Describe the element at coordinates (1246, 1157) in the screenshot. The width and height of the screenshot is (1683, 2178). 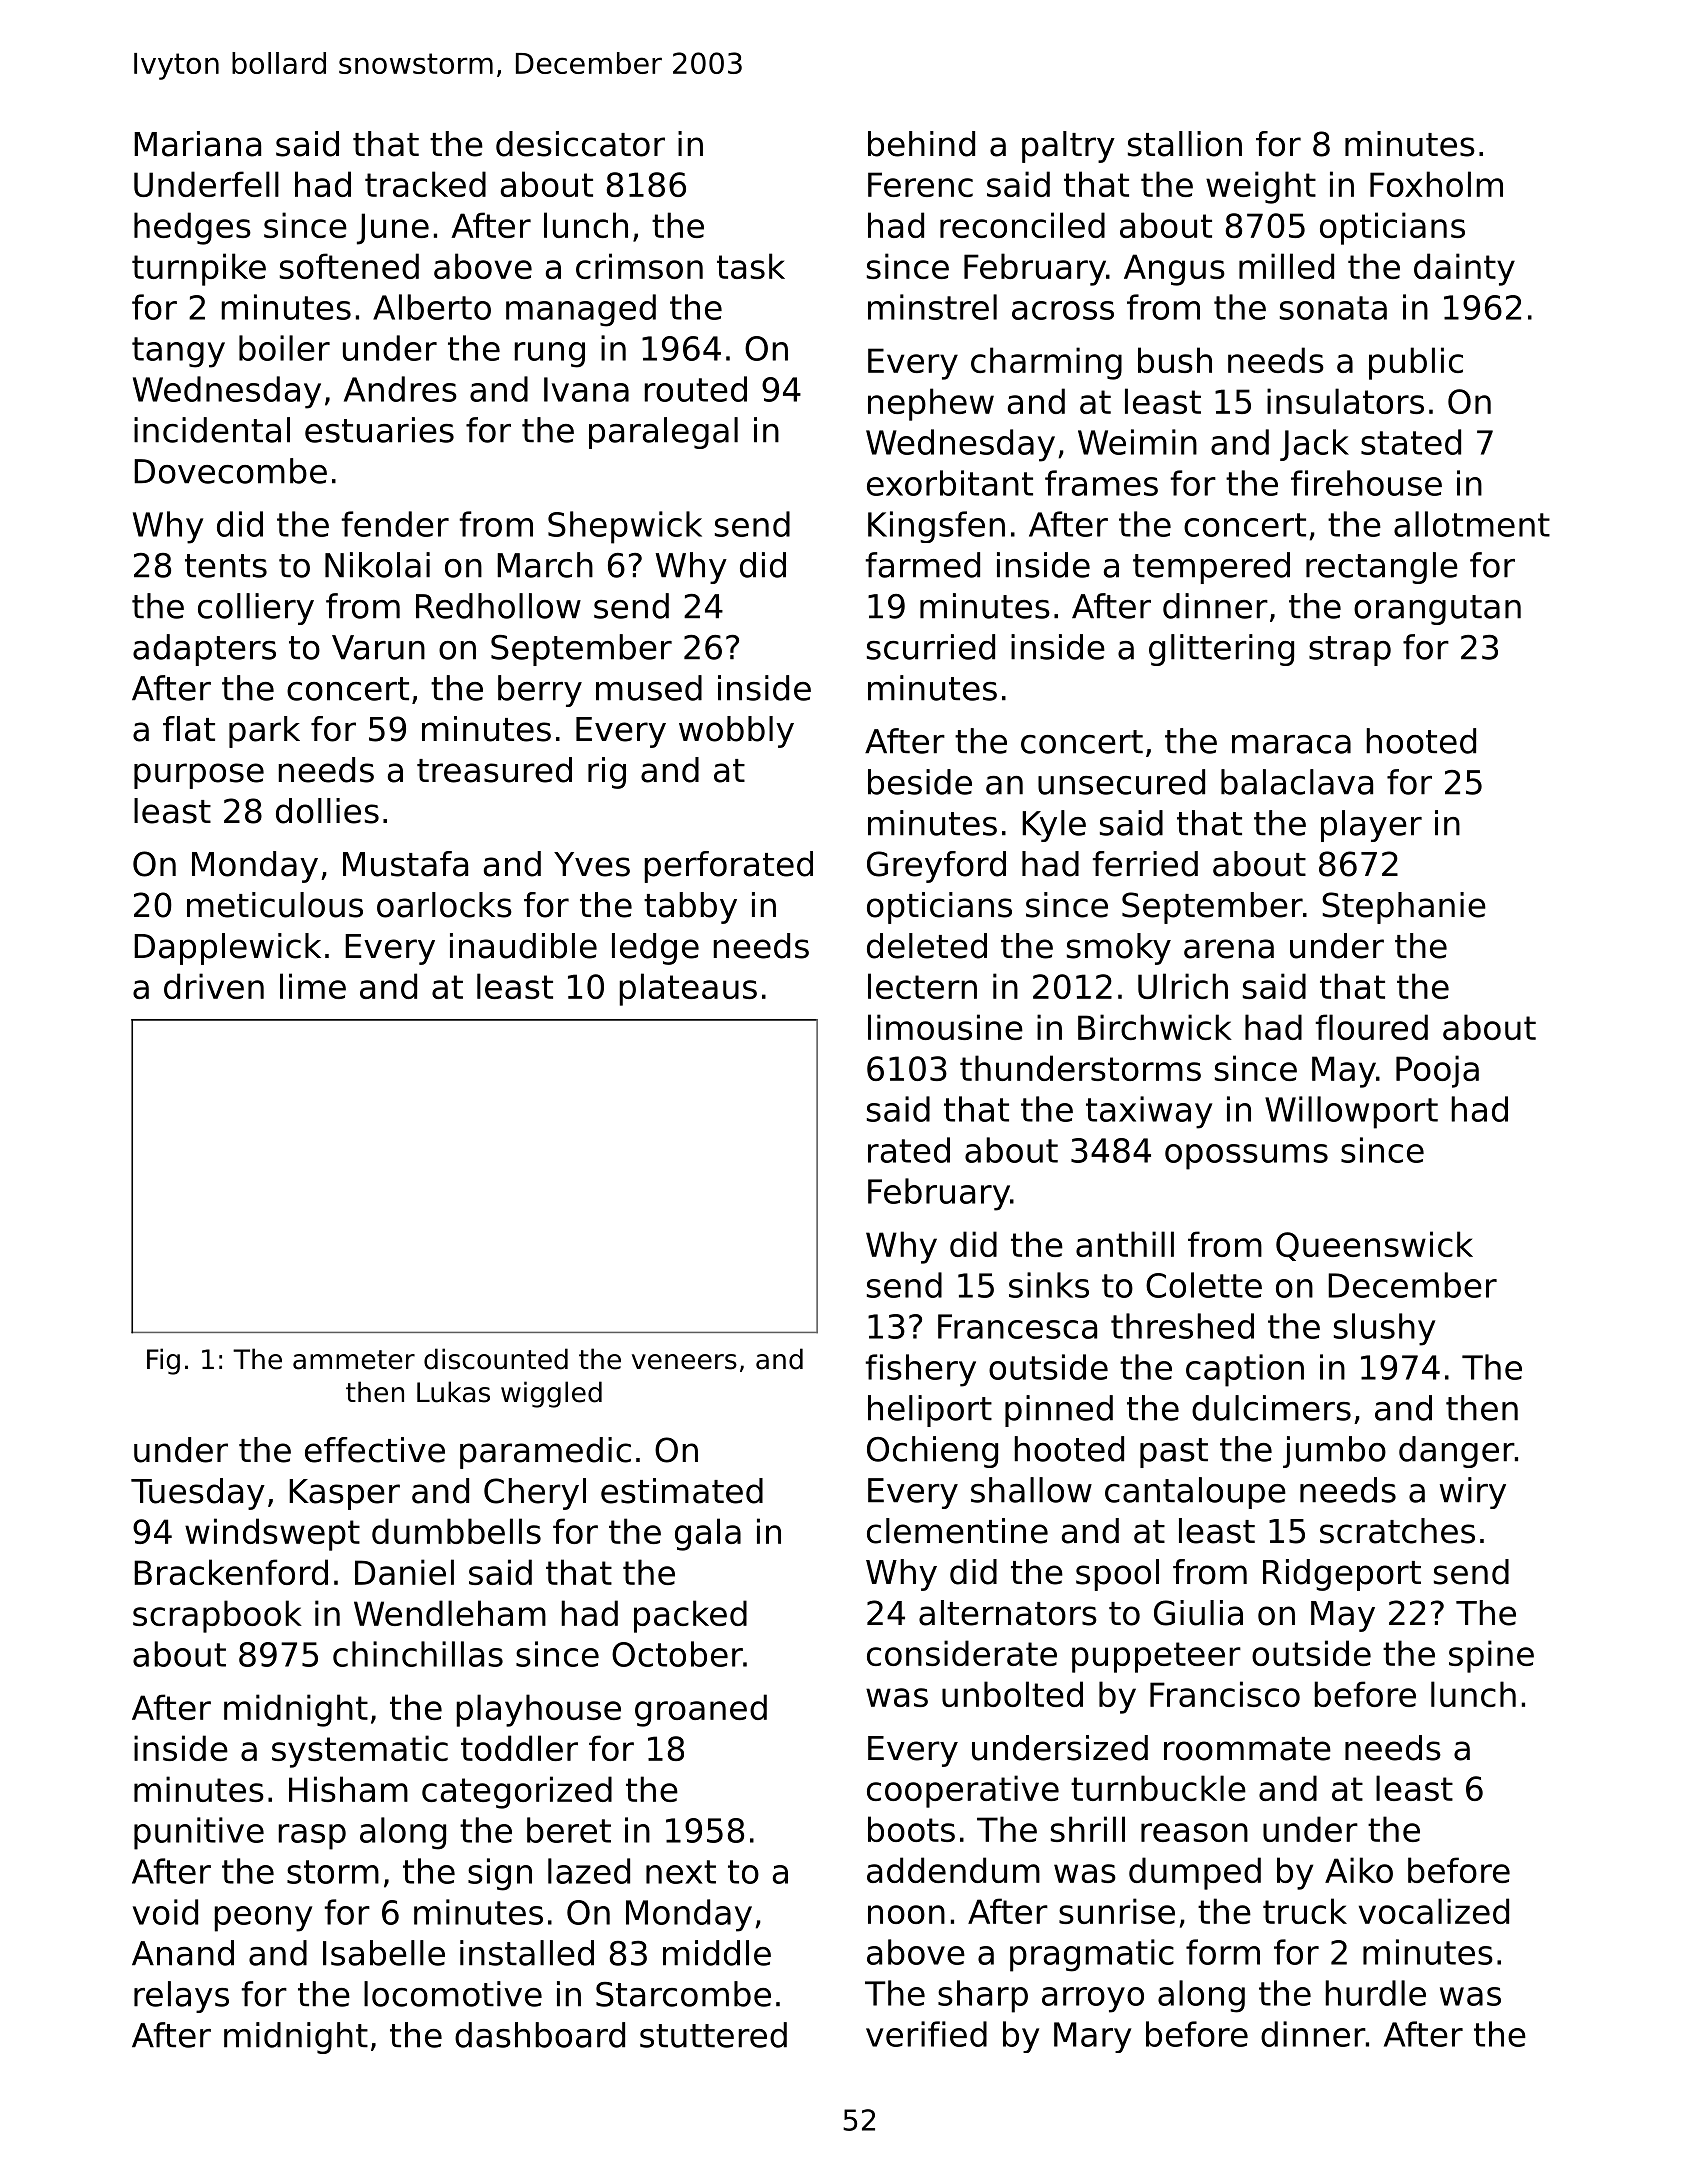
I see `opossums` at that location.
